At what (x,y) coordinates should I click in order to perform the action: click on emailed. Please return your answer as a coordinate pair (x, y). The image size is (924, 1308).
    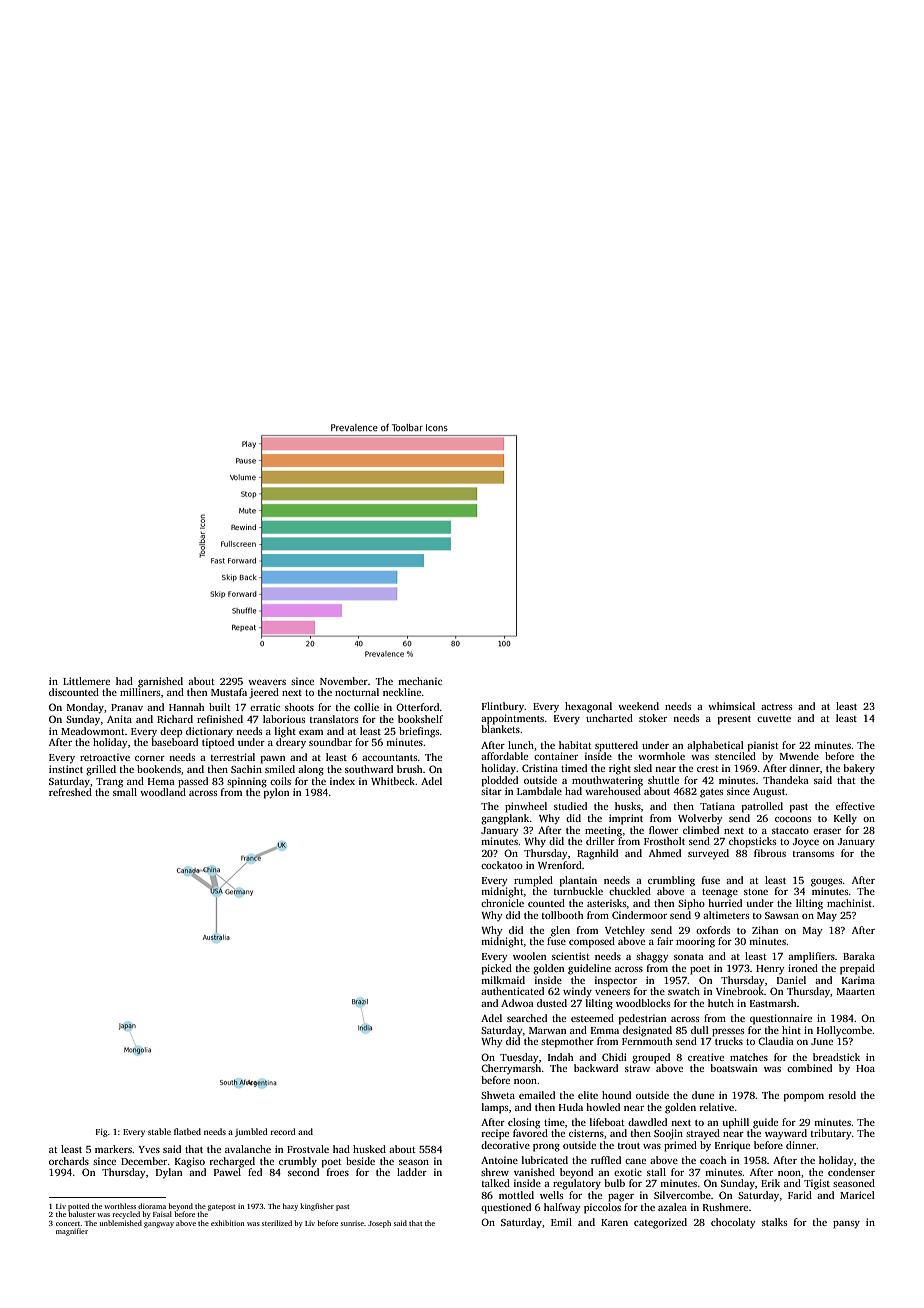
    Looking at the image, I should click on (537, 1095).
